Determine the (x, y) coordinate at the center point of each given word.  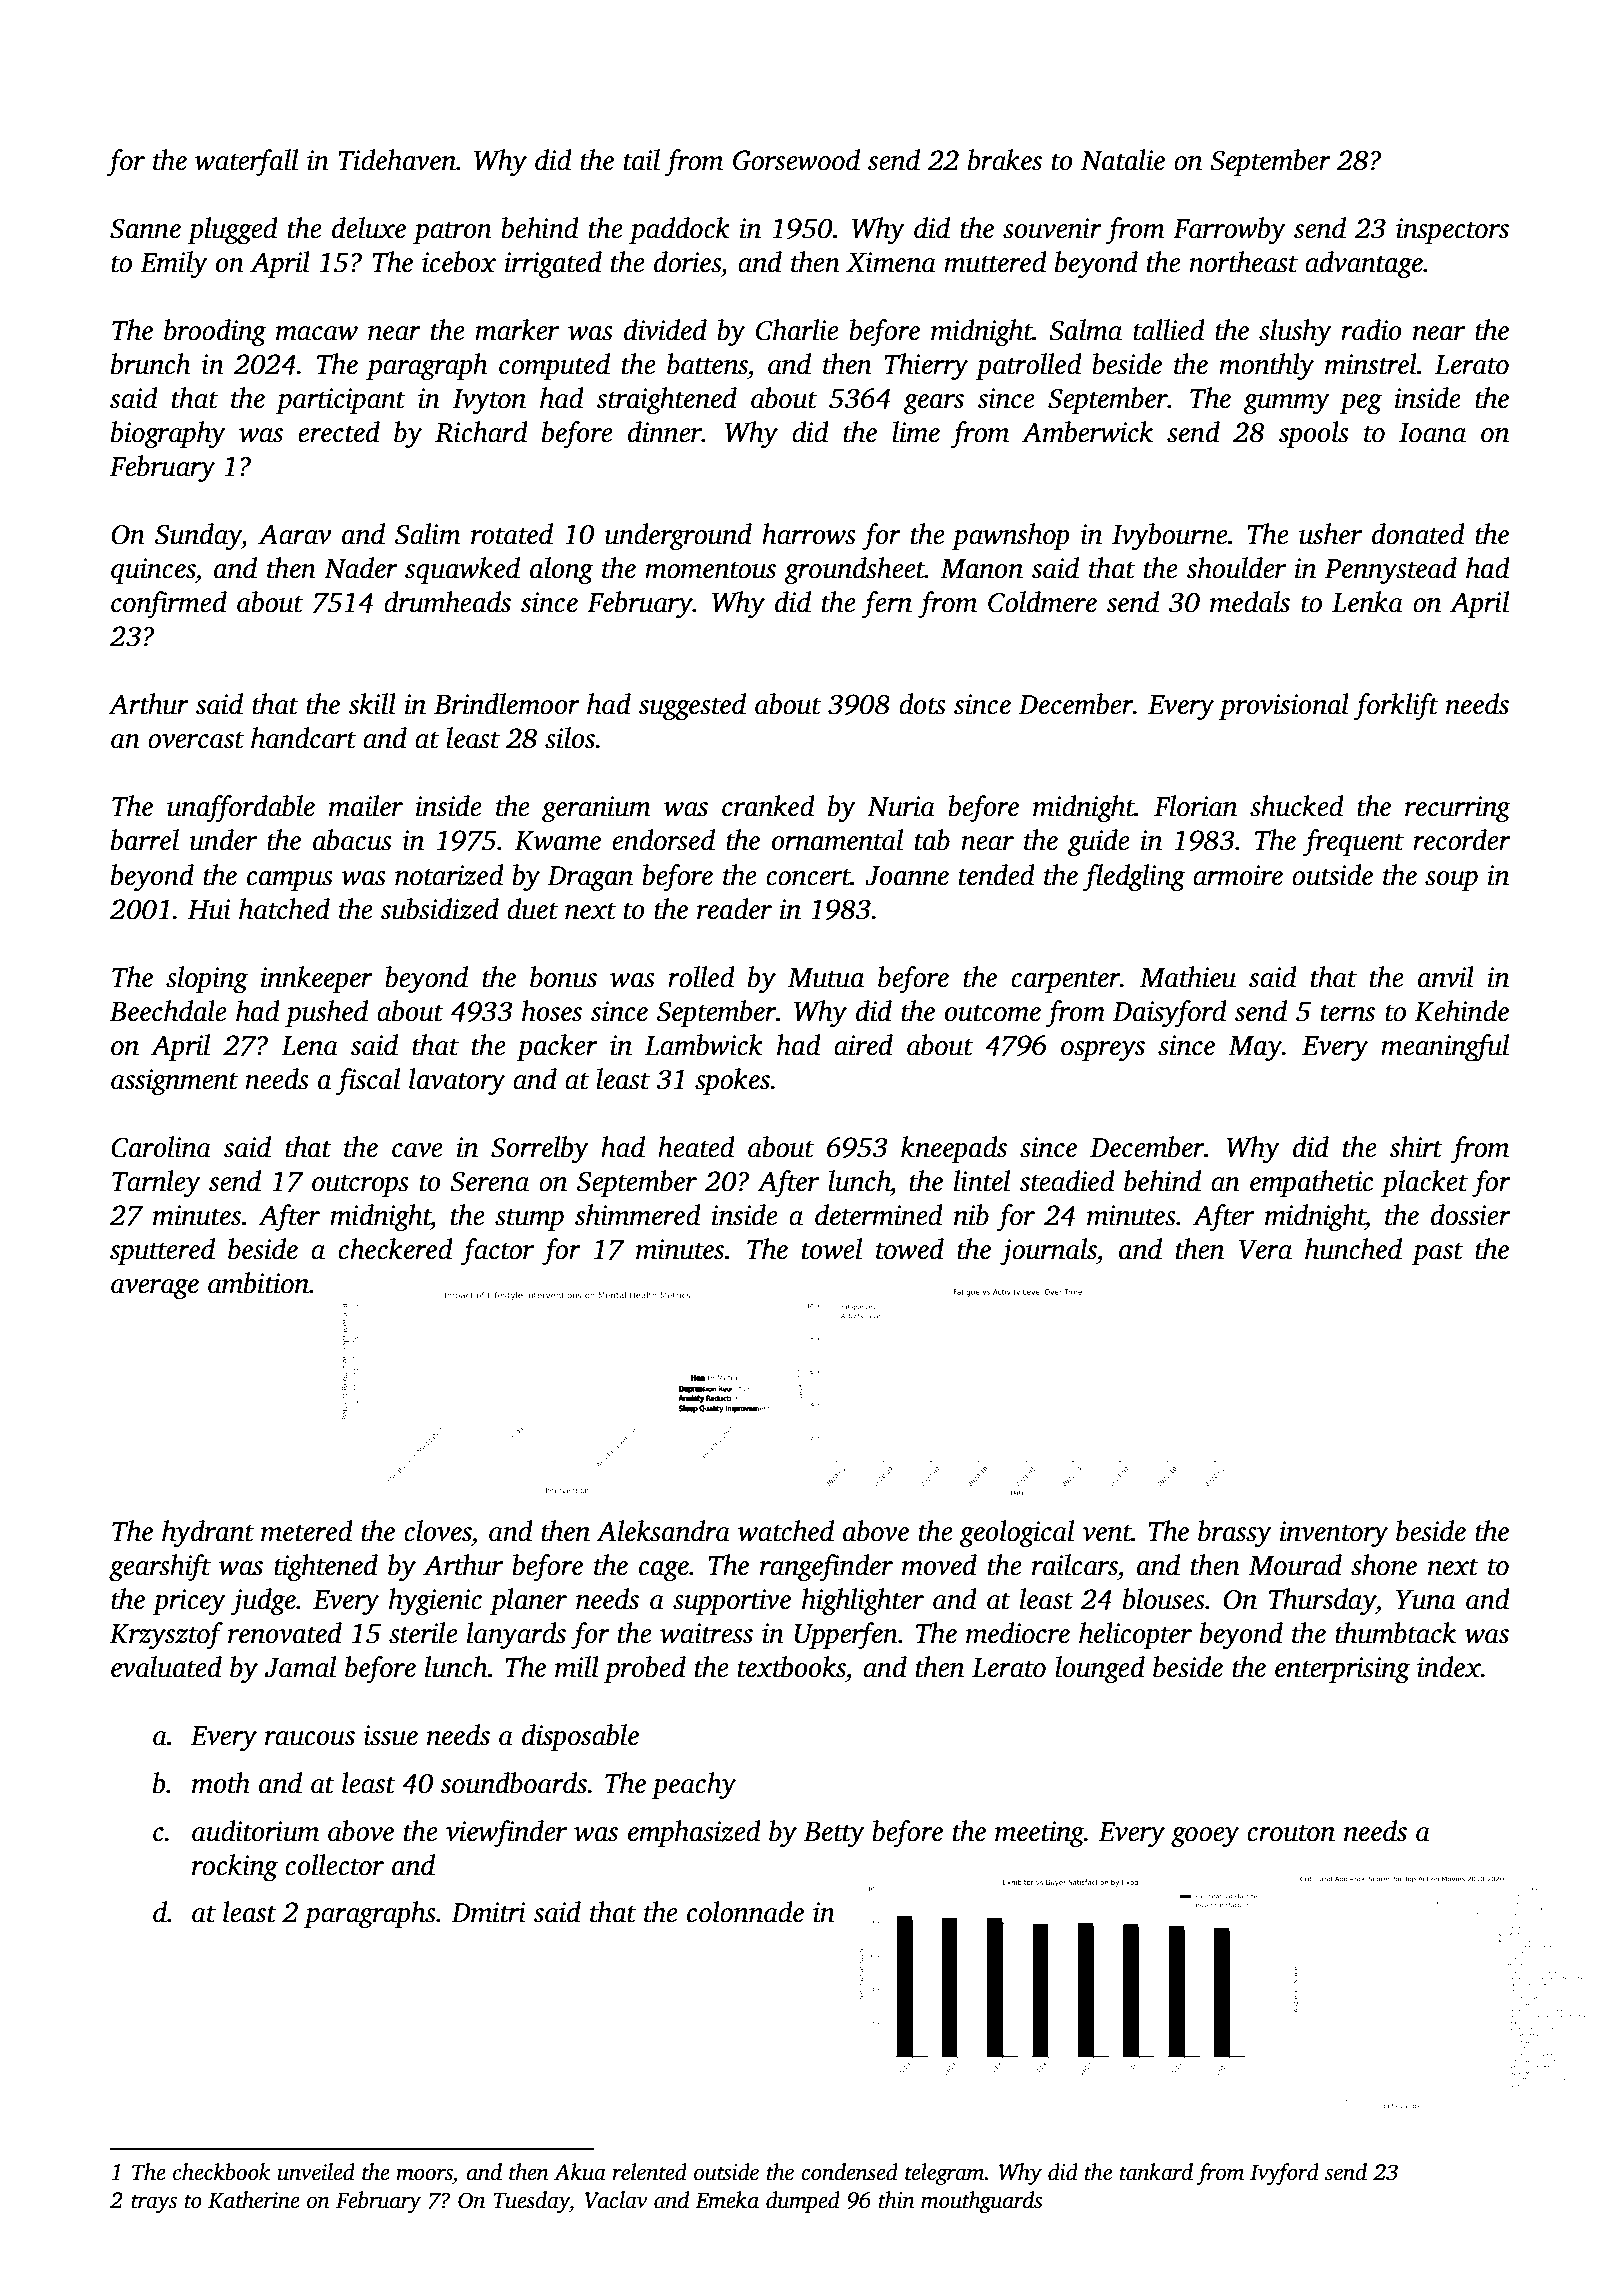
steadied (1067, 1181)
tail (642, 160)
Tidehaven (397, 160)
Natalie (1123, 160)
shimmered (638, 1215)
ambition (259, 1283)
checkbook (221, 2172)
